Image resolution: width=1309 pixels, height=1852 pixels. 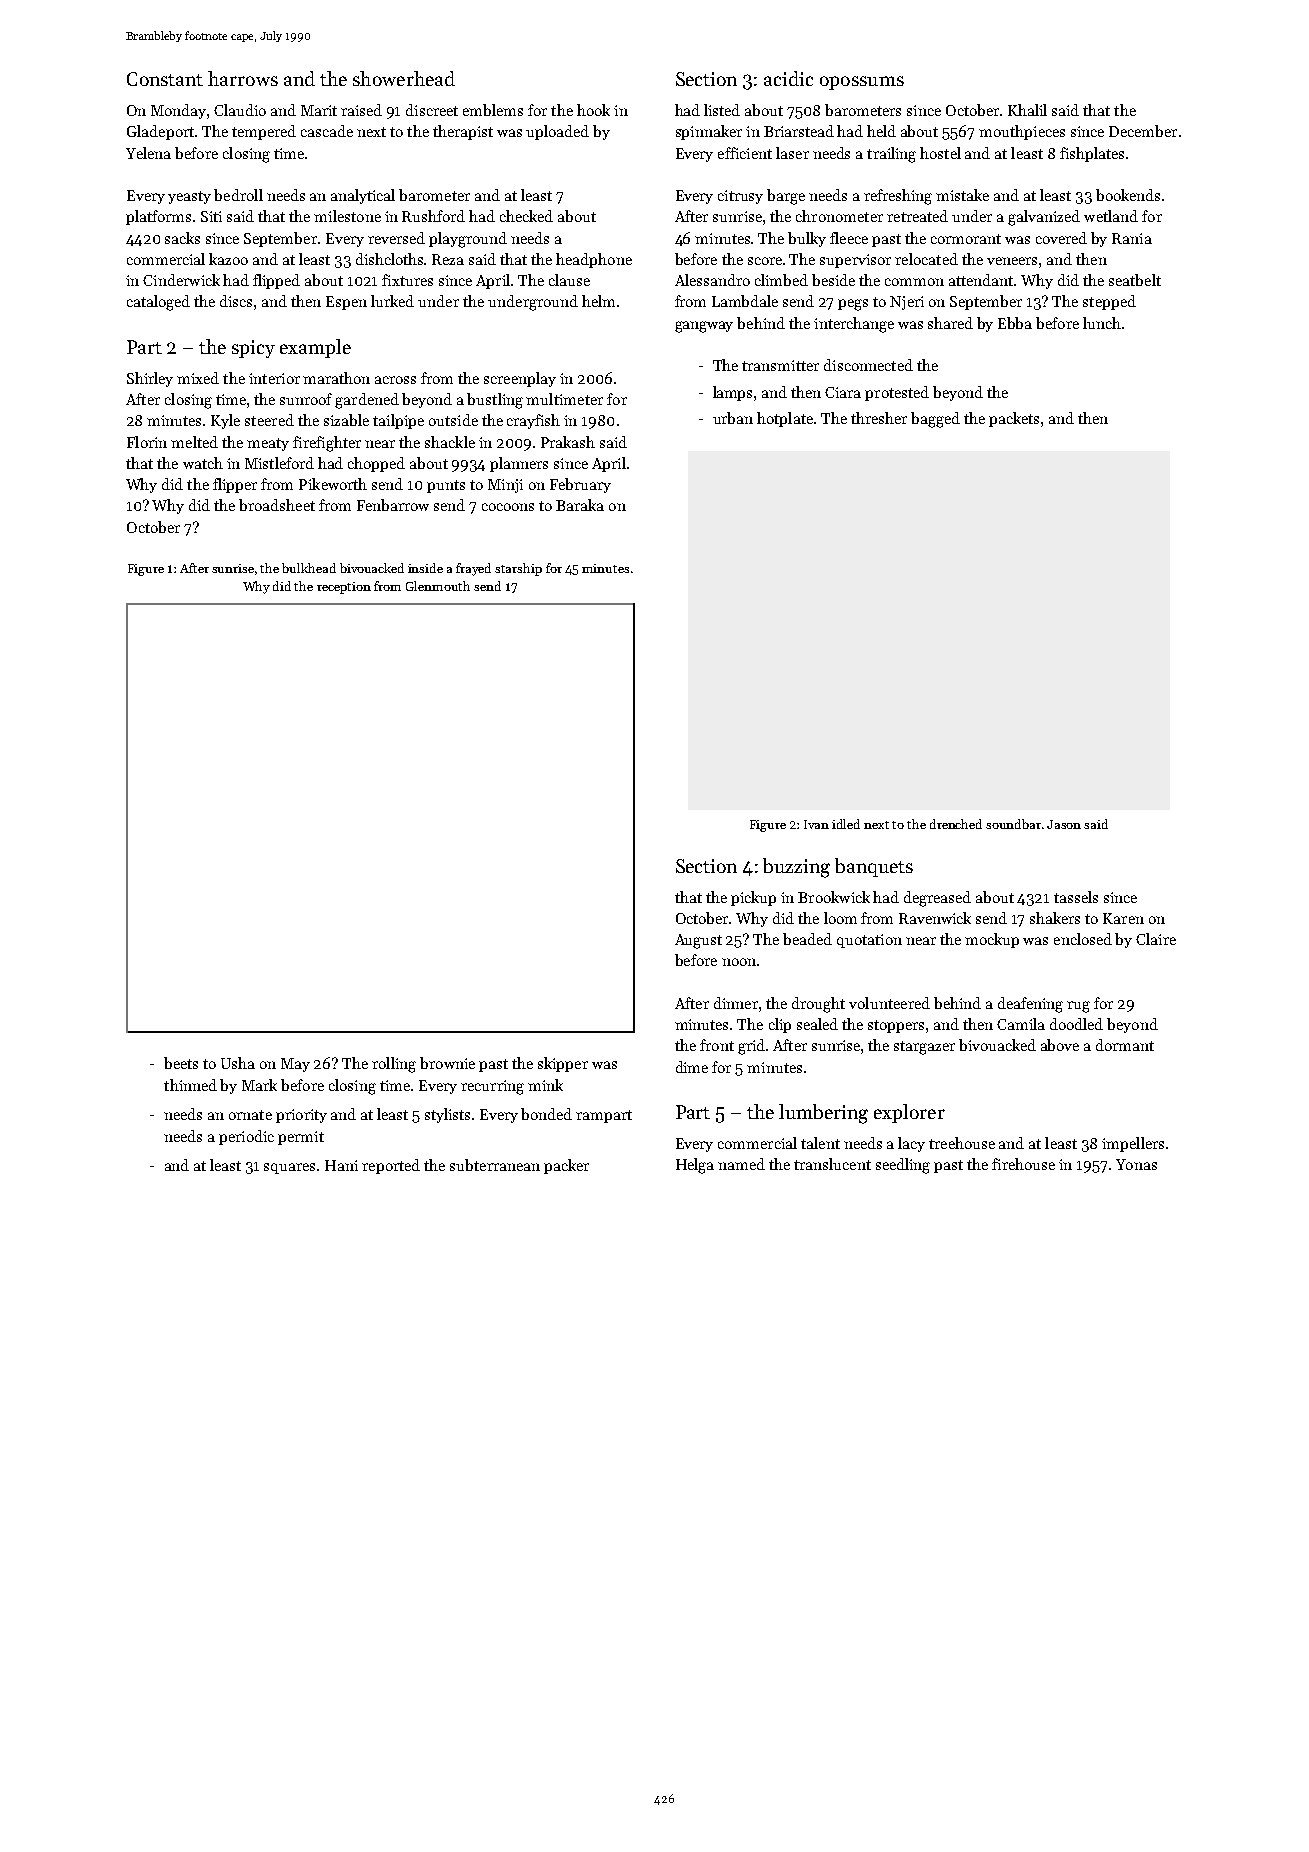 I want to click on dinner, so click(x=736, y=1003).
